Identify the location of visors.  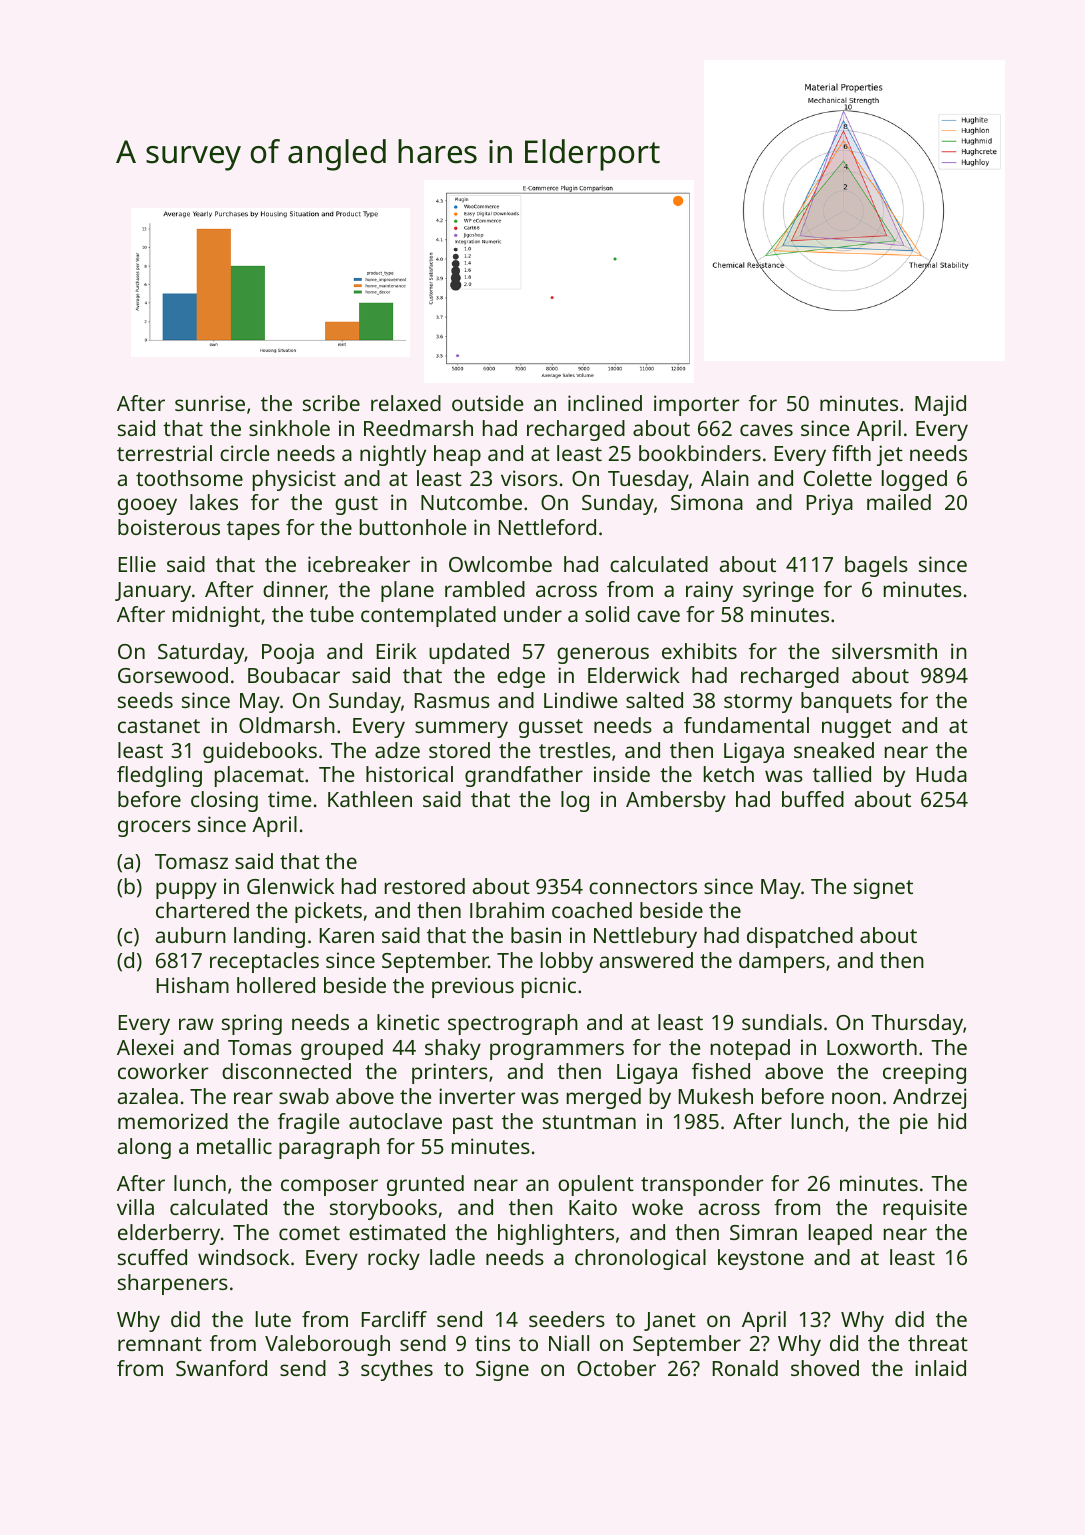
(529, 478).
